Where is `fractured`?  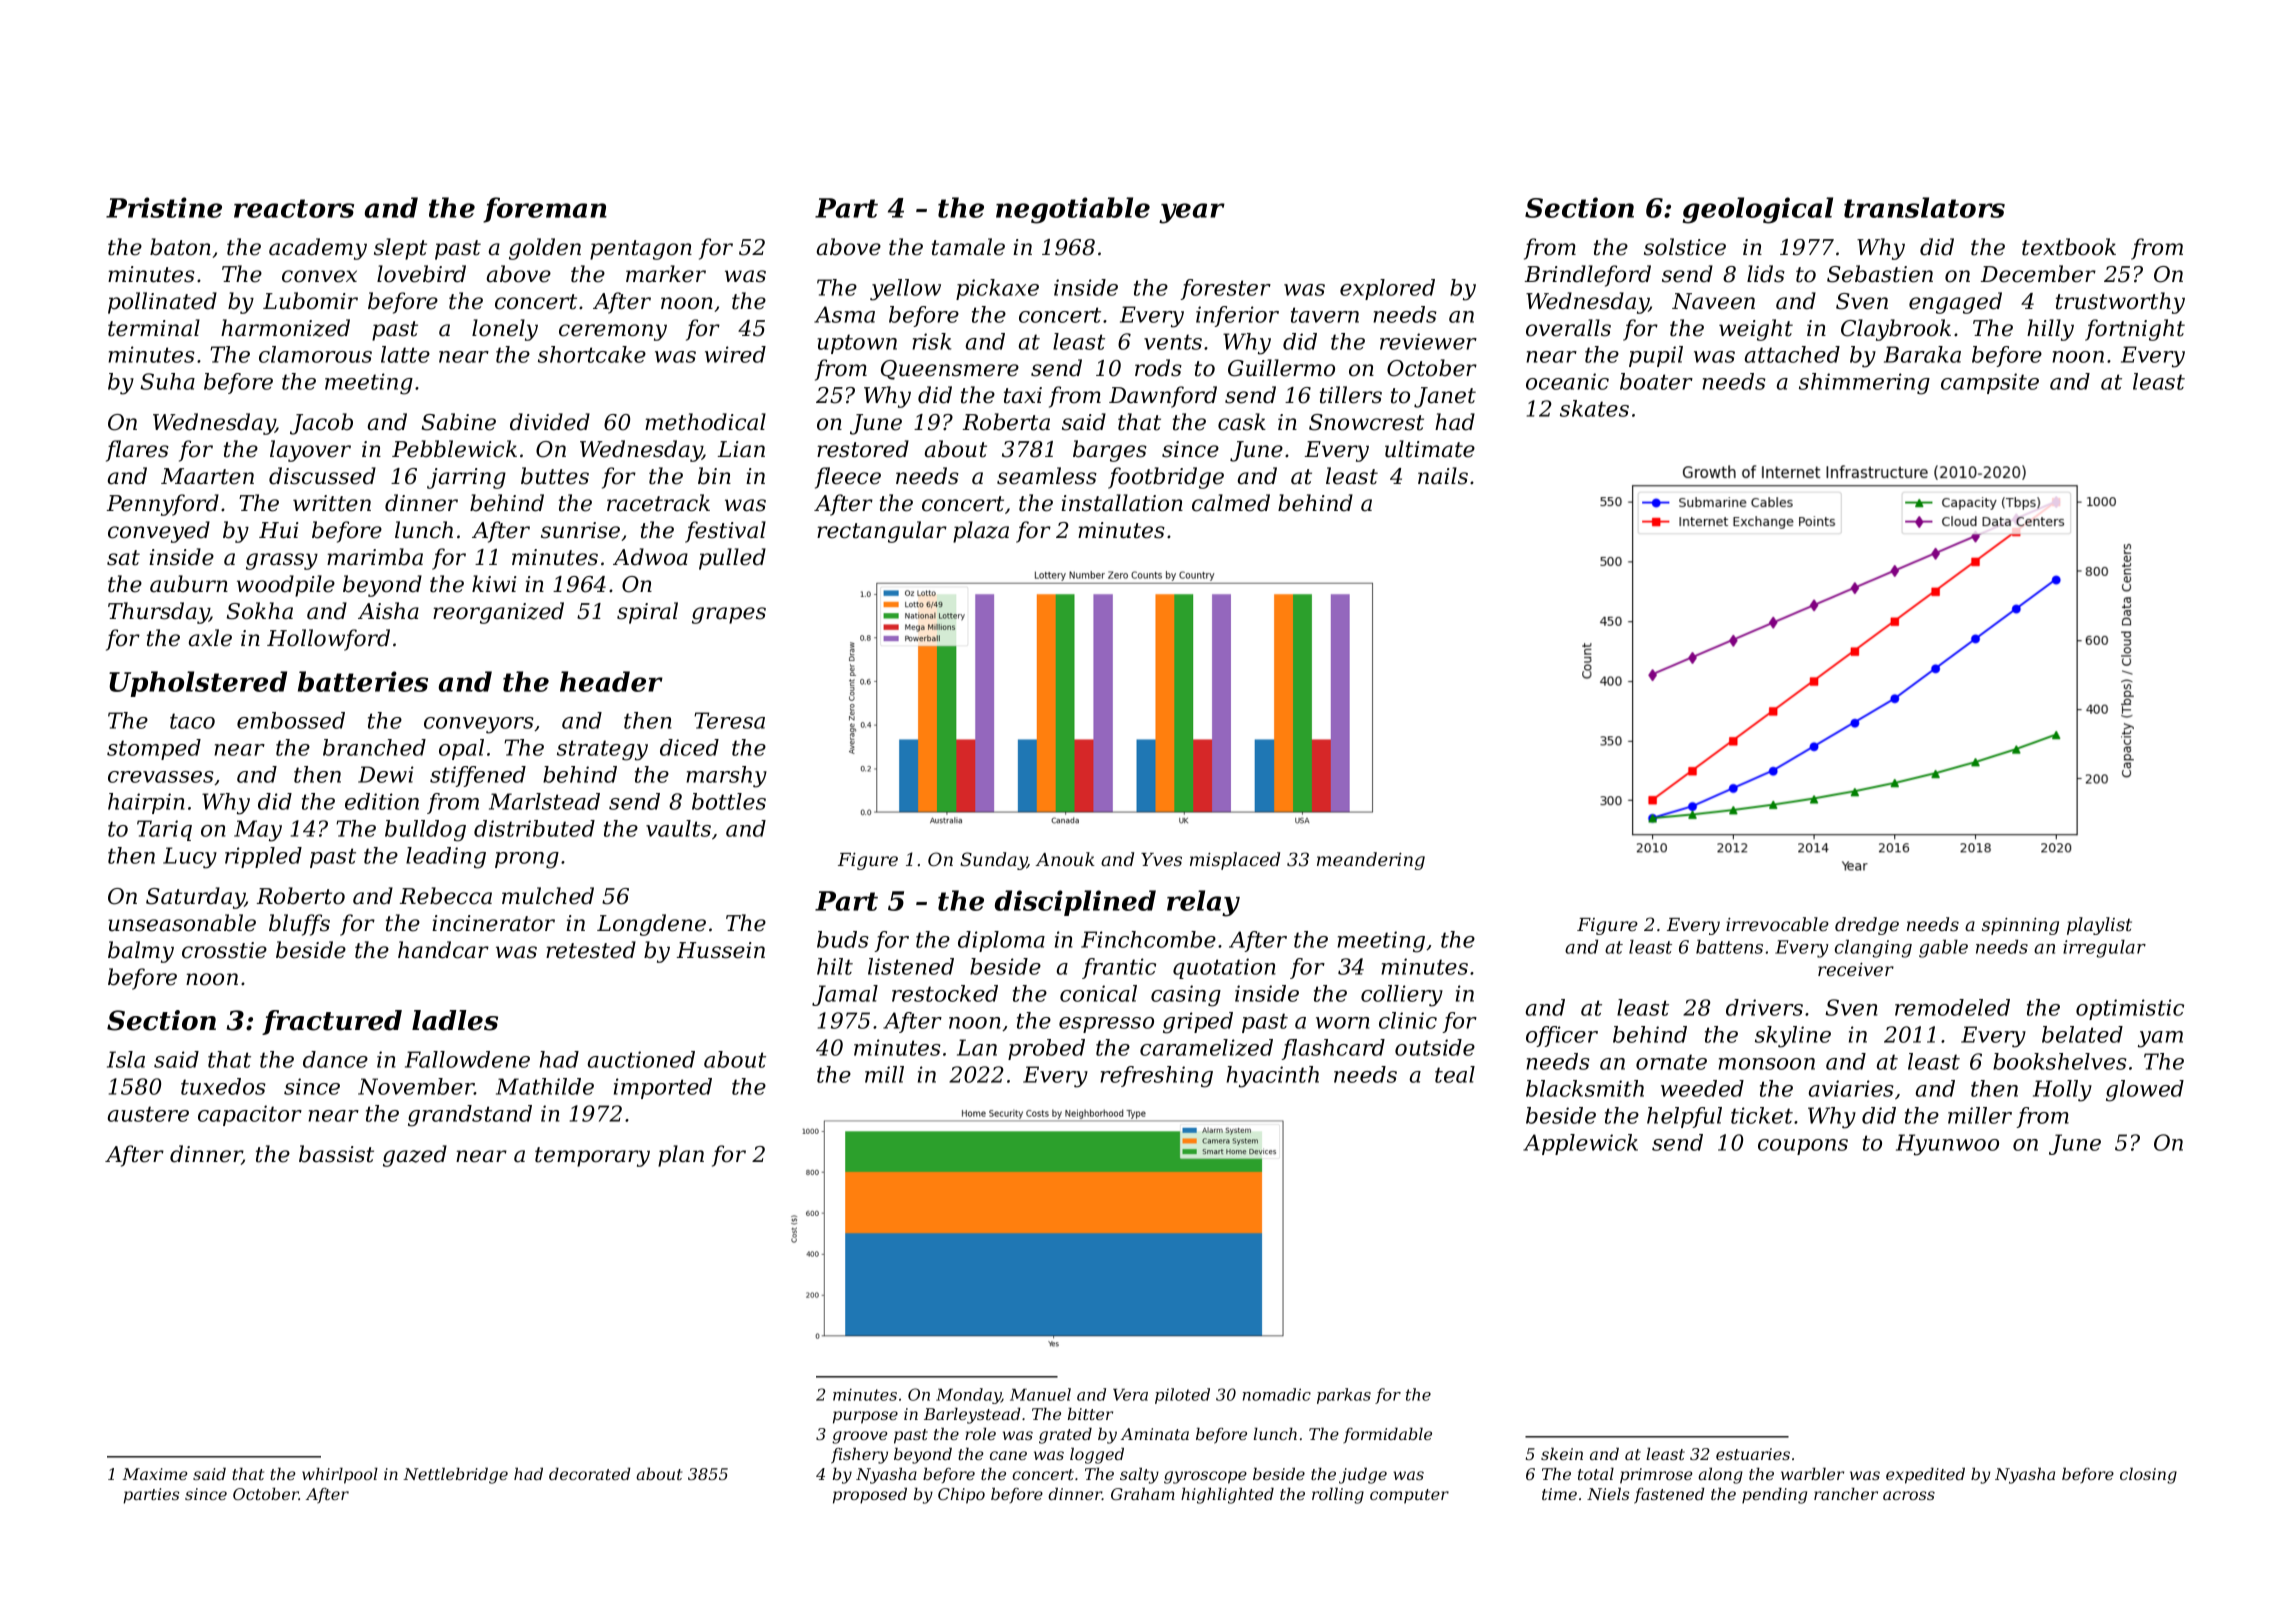 fractured is located at coordinates (332, 1022).
